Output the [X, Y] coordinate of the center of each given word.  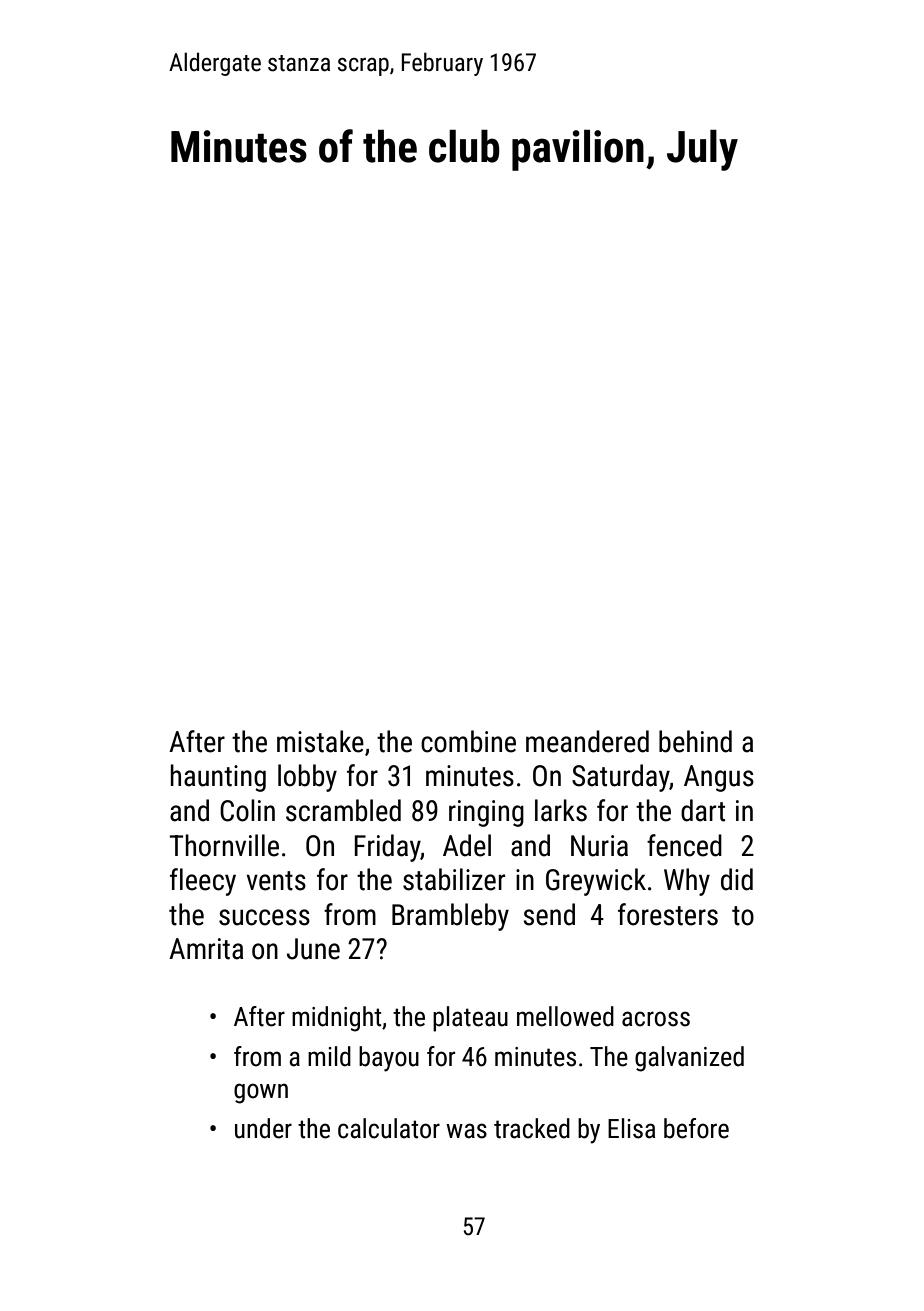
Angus [719, 778]
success [264, 917]
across [656, 1019]
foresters [668, 914]
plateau [470, 1019]
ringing [486, 813]
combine [468, 741]
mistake [320, 741]
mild [329, 1056]
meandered [587, 741]
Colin [247, 810]
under [263, 1128]
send [549, 914]
